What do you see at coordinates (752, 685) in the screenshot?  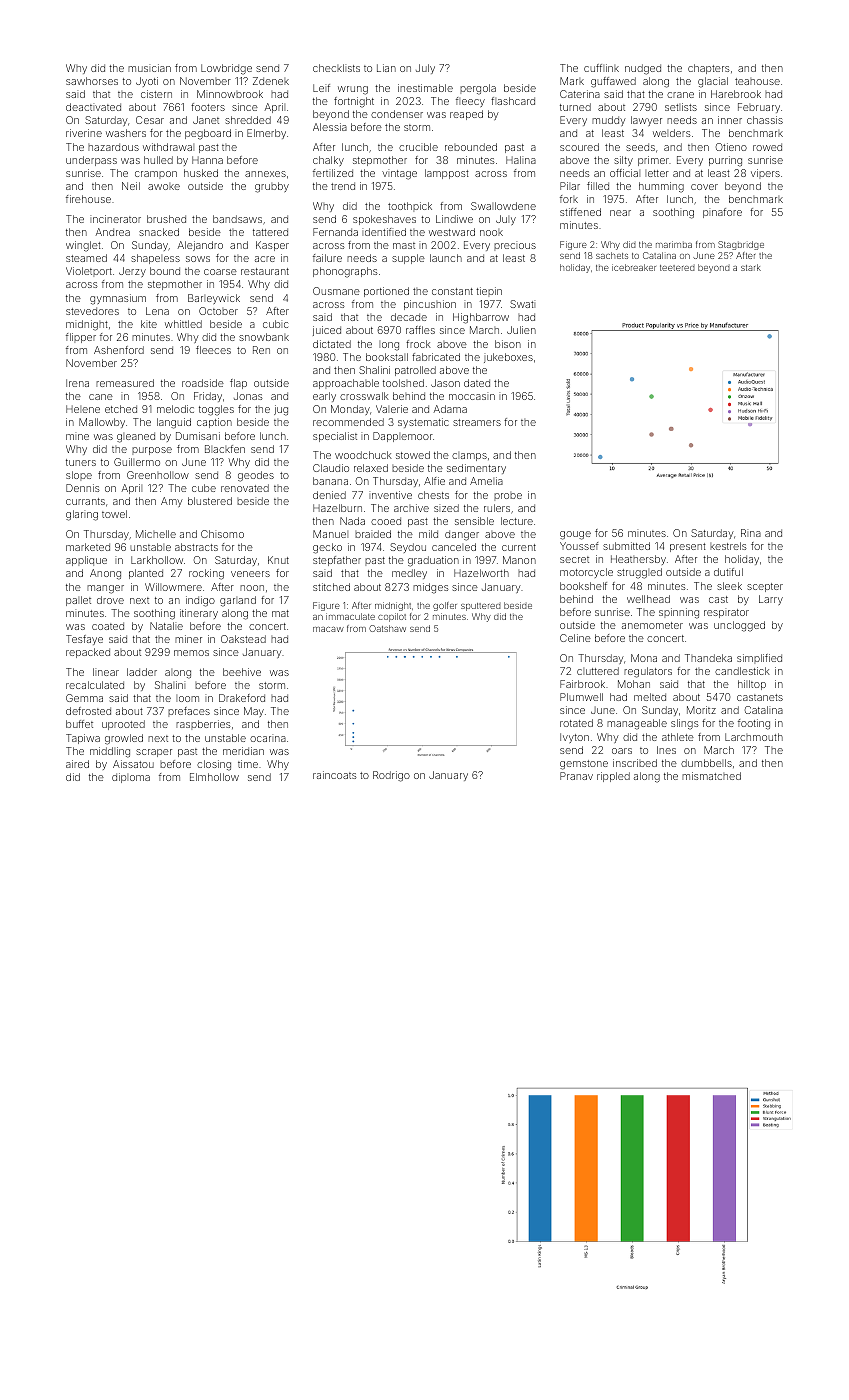 I see `hilltop` at bounding box center [752, 685].
